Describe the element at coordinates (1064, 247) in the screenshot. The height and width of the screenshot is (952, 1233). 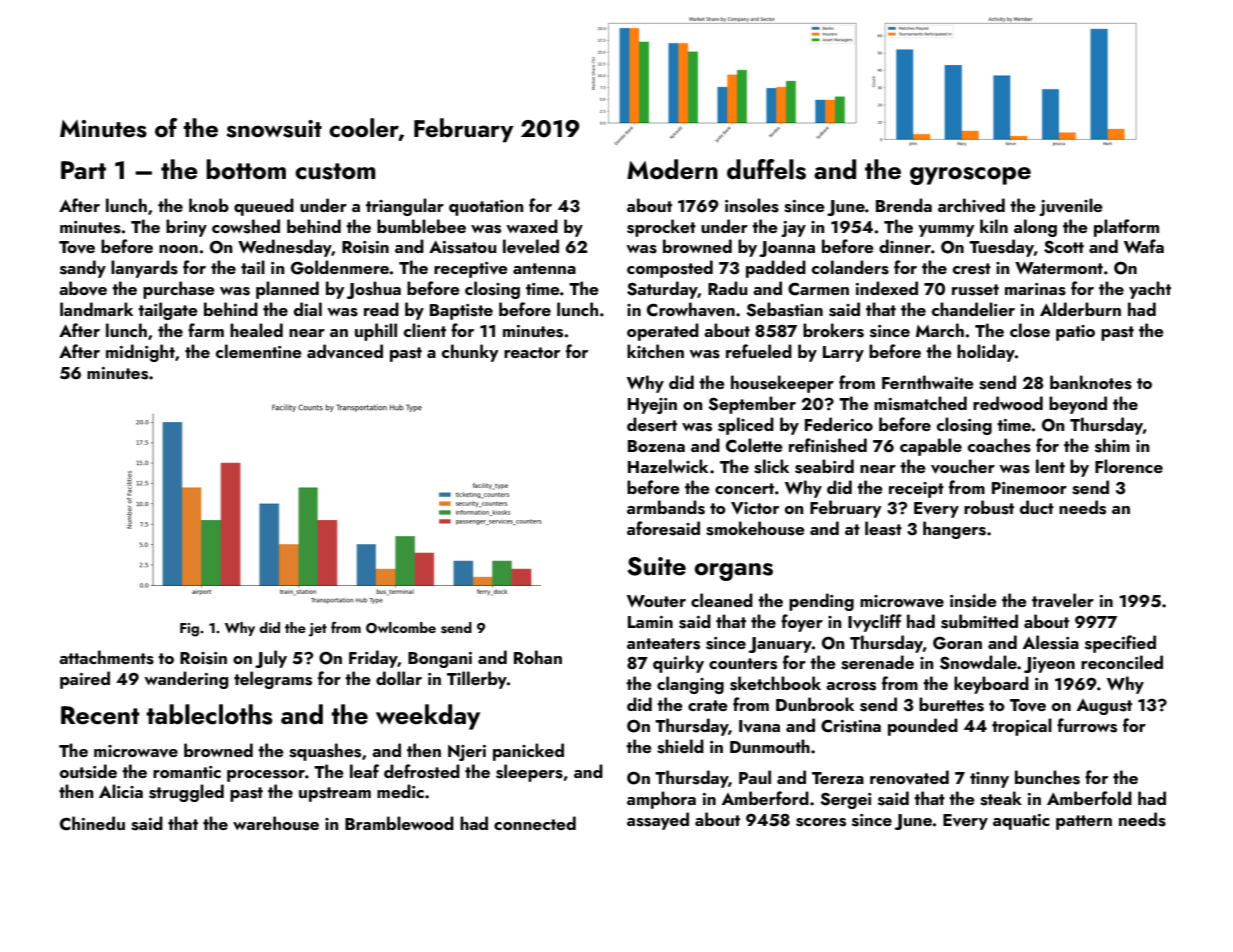
I see `Scott` at that location.
